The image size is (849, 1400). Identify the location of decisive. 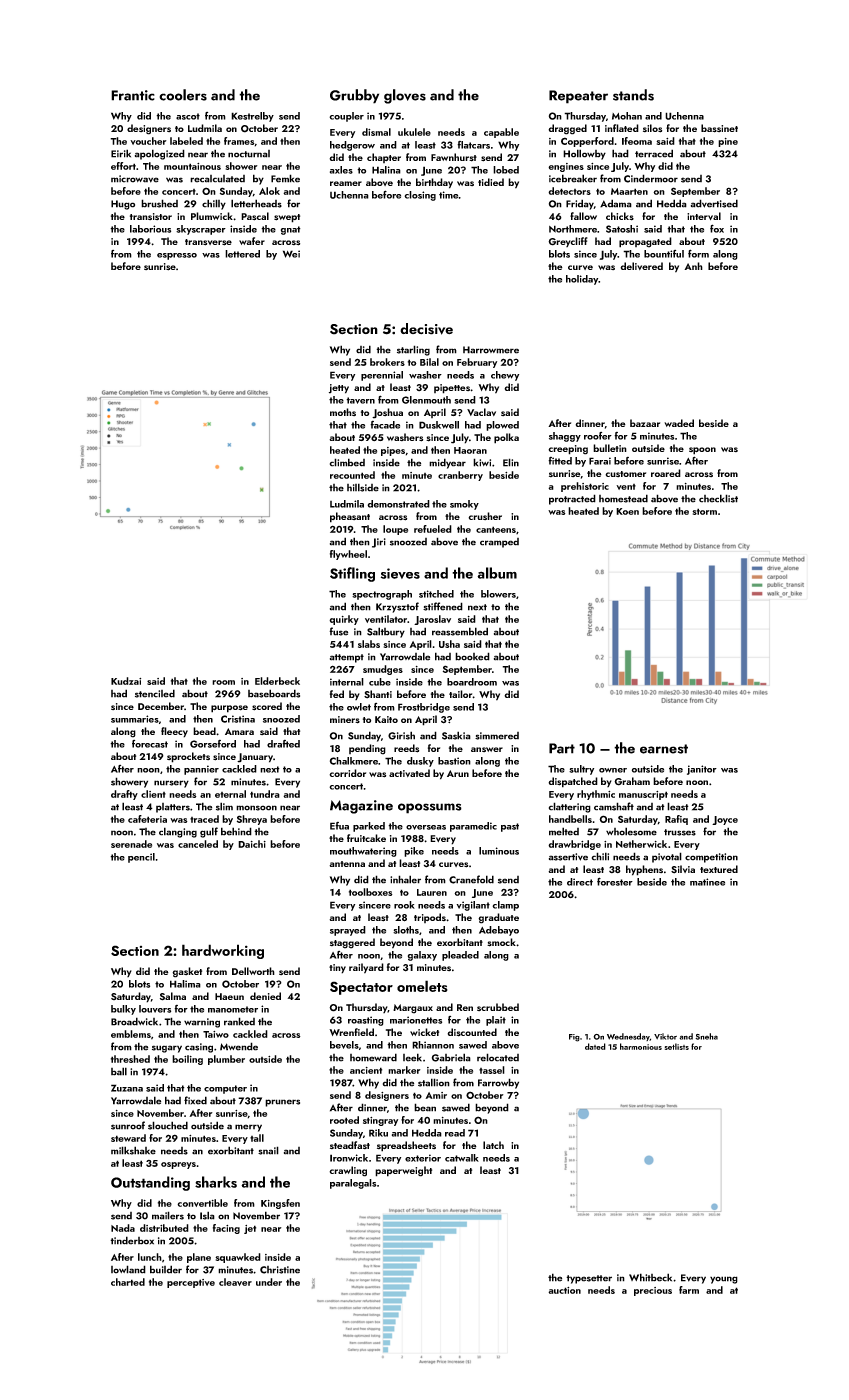
(426, 329).
